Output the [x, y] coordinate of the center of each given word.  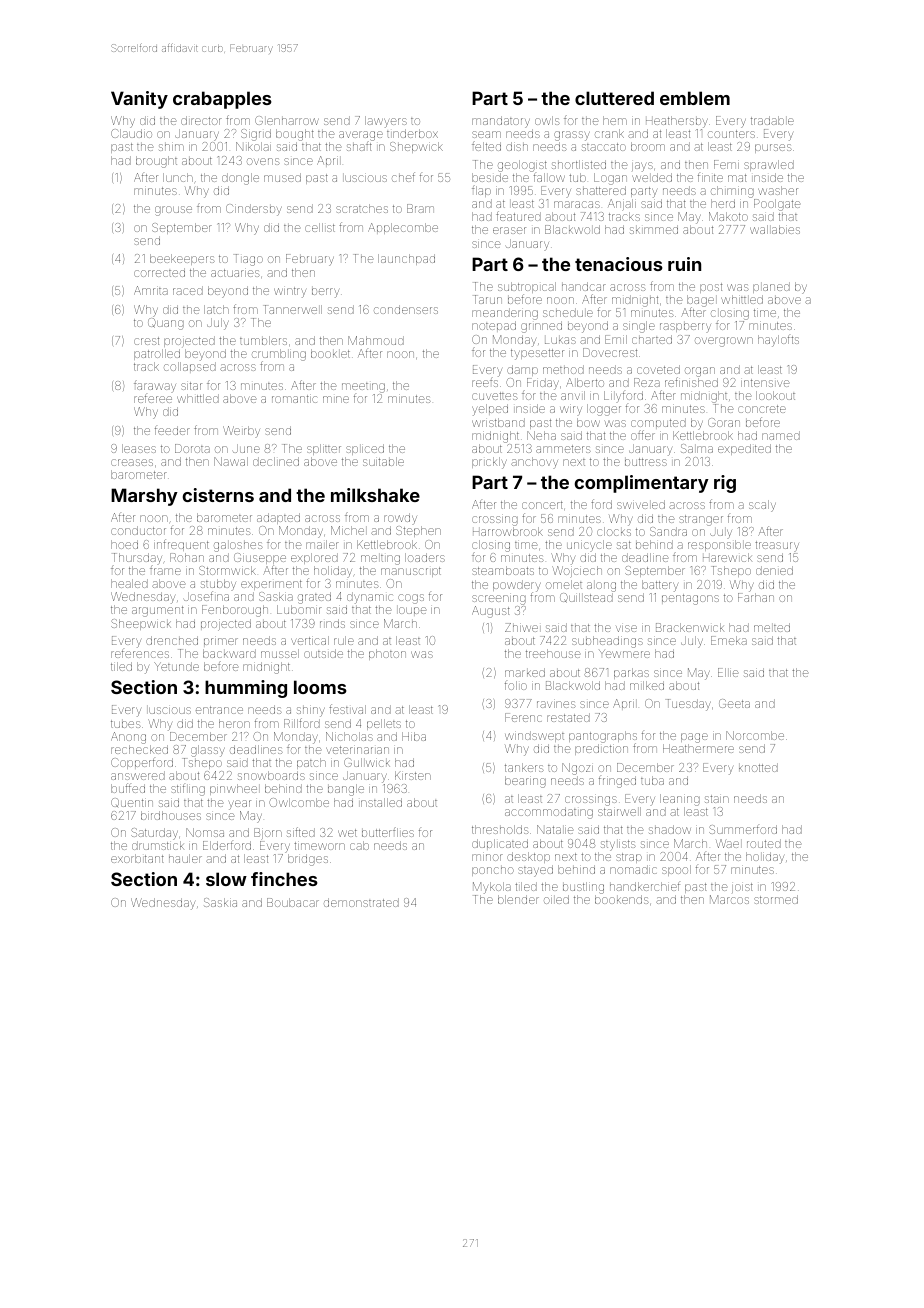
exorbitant [137, 858]
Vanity [139, 100]
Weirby [241, 432]
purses [773, 148]
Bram [420, 208]
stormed [776, 899]
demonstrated [361, 902]
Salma [697, 448]
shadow [670, 829]
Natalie [555, 829]
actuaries [235, 273]
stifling [188, 790]
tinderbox [412, 133]
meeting [363, 388]
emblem [695, 98]
